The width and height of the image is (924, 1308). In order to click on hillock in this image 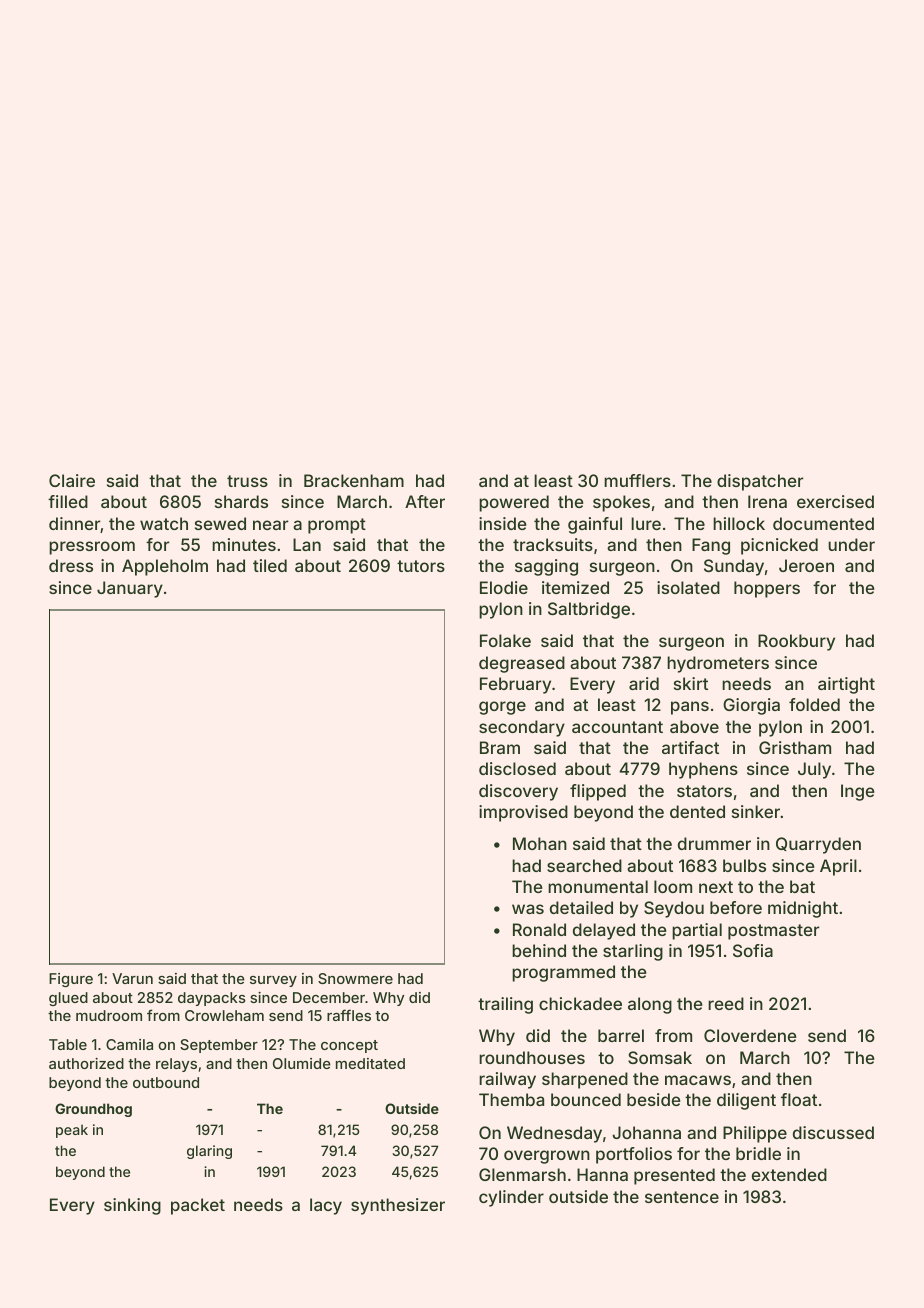, I will do `click(739, 523)`.
